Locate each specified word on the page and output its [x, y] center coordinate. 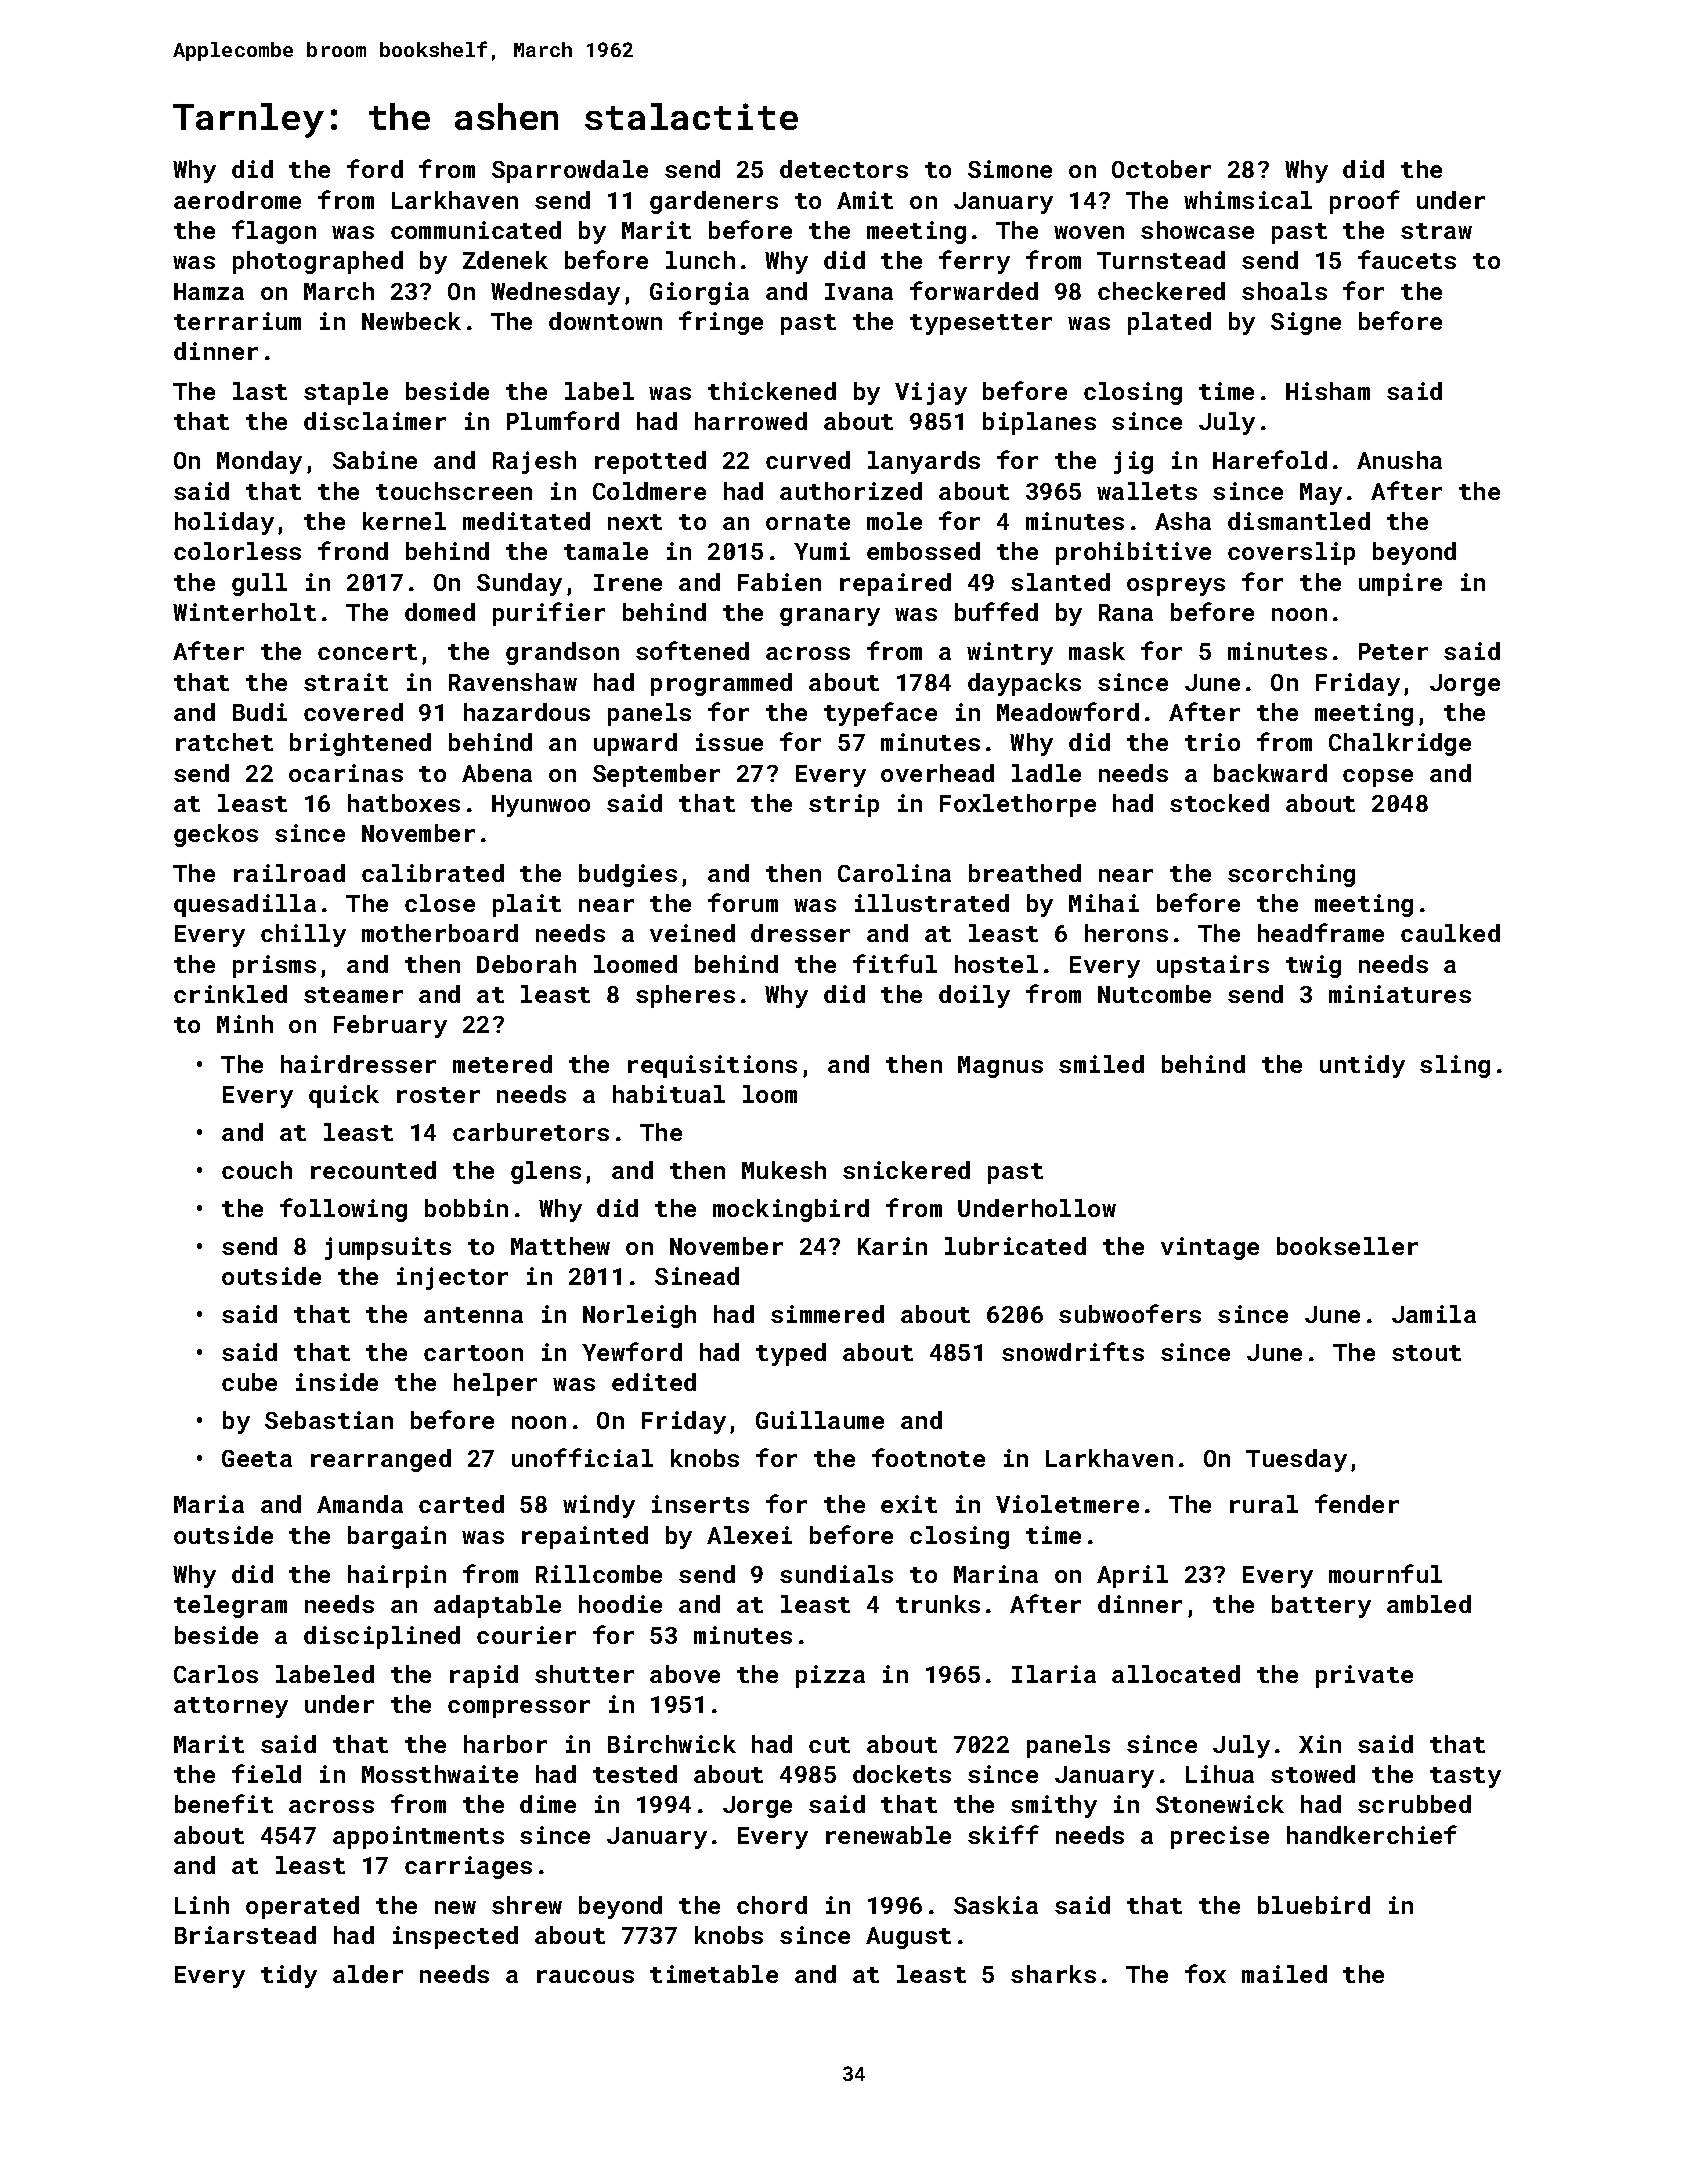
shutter [584, 1674]
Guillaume [820, 1420]
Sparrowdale [570, 171]
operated [302, 1907]
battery [1321, 1606]
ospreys [1176, 587]
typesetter [981, 324]
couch [257, 1170]
